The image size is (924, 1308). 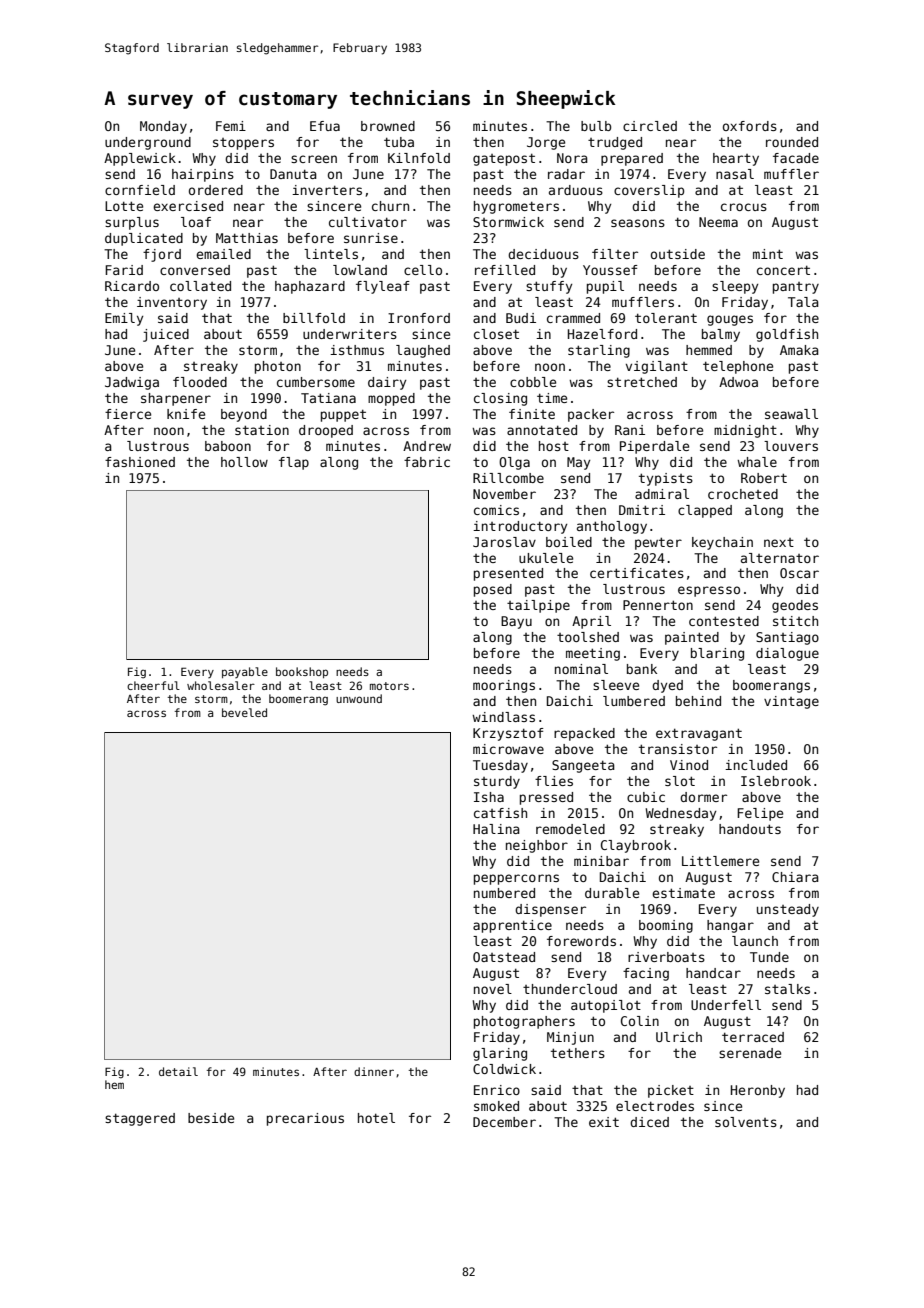 What do you see at coordinates (504, 1122) in the screenshot?
I see `December` at bounding box center [504, 1122].
